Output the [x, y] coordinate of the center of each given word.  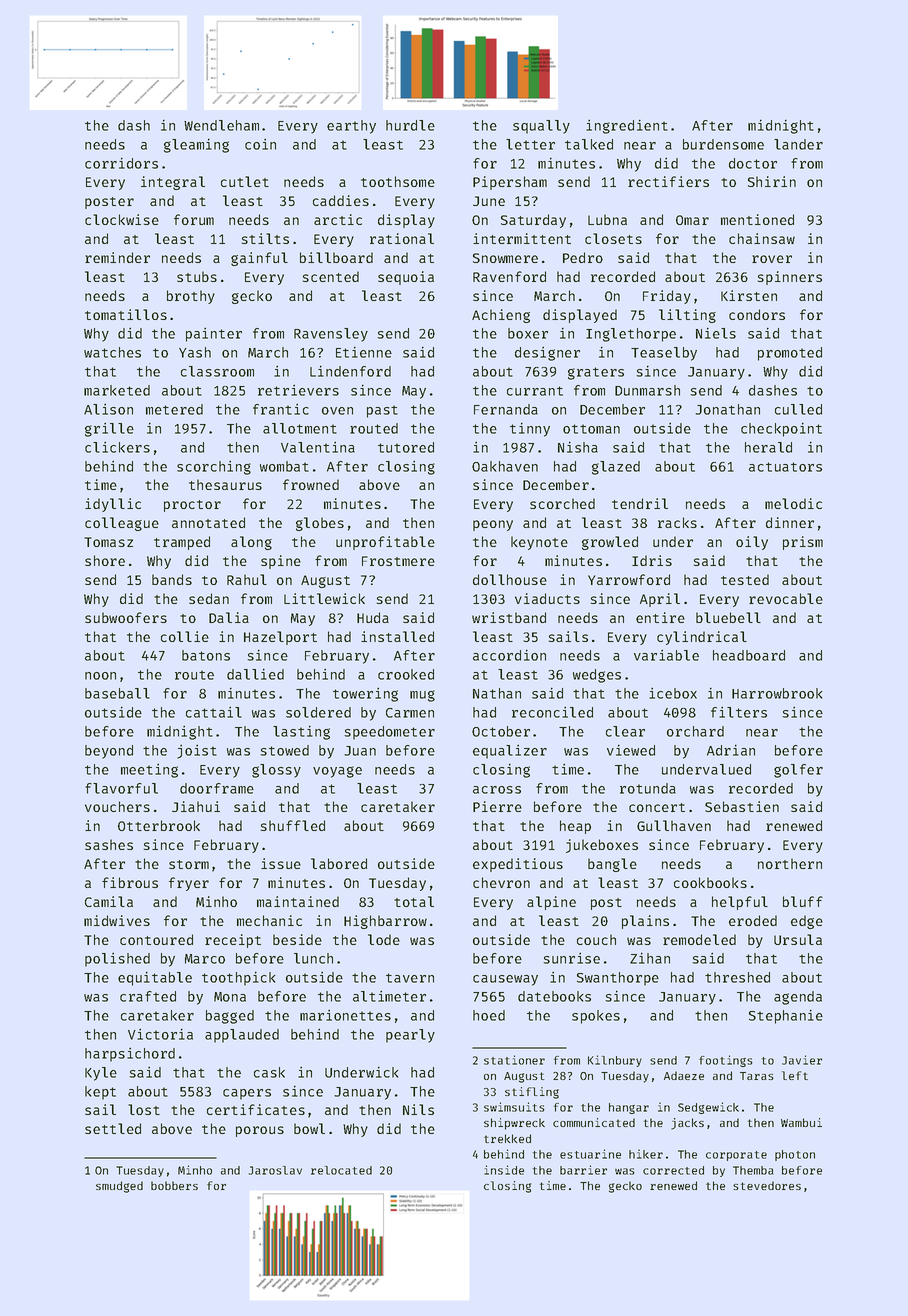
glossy [276, 771]
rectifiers [668, 181]
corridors [121, 163]
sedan [209, 598]
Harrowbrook [777, 693]
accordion [509, 655]
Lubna [607, 219]
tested [745, 579]
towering [365, 694]
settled [113, 1128]
